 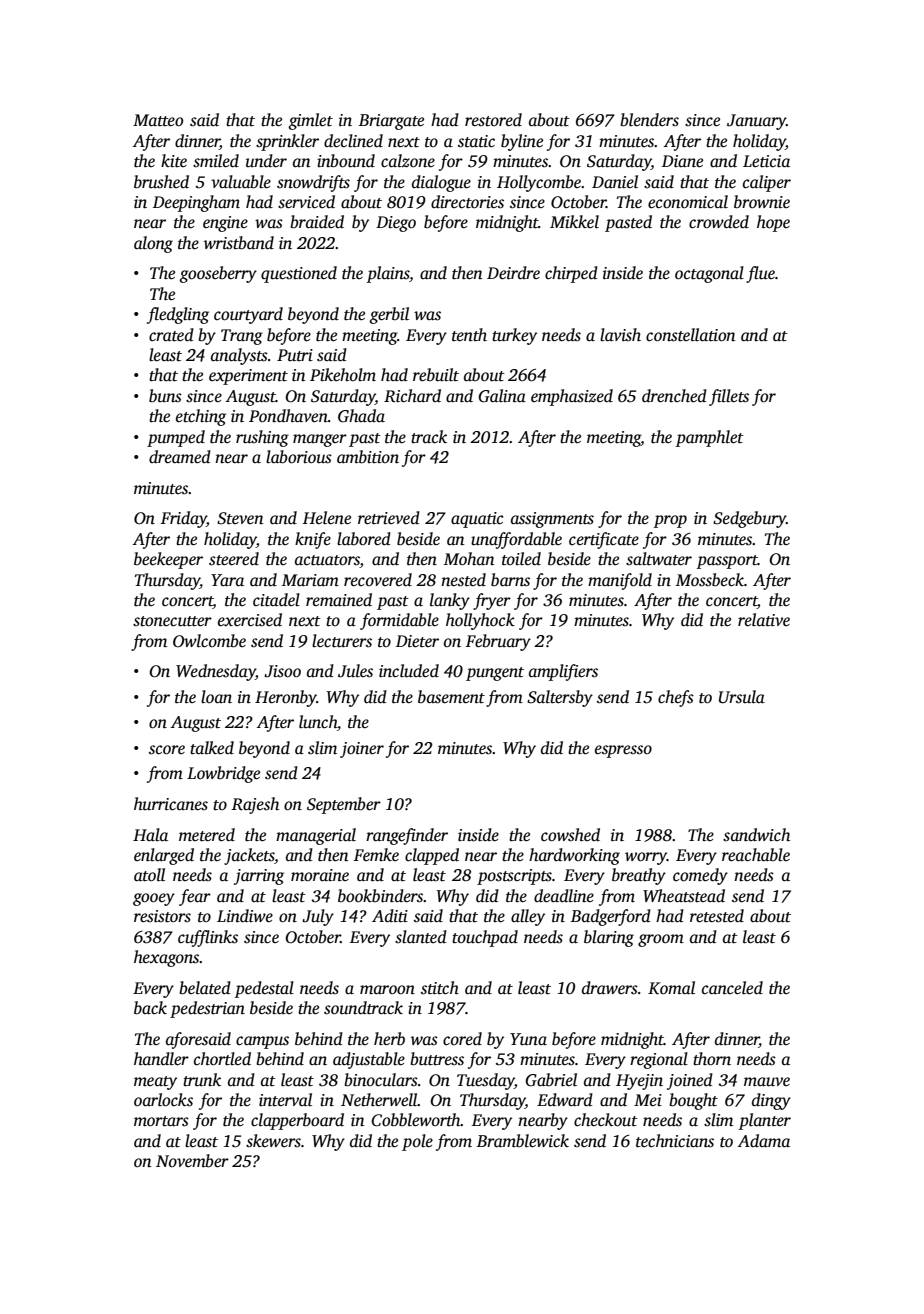 What do you see at coordinates (682, 161) in the document?
I see `Diane` at bounding box center [682, 161].
